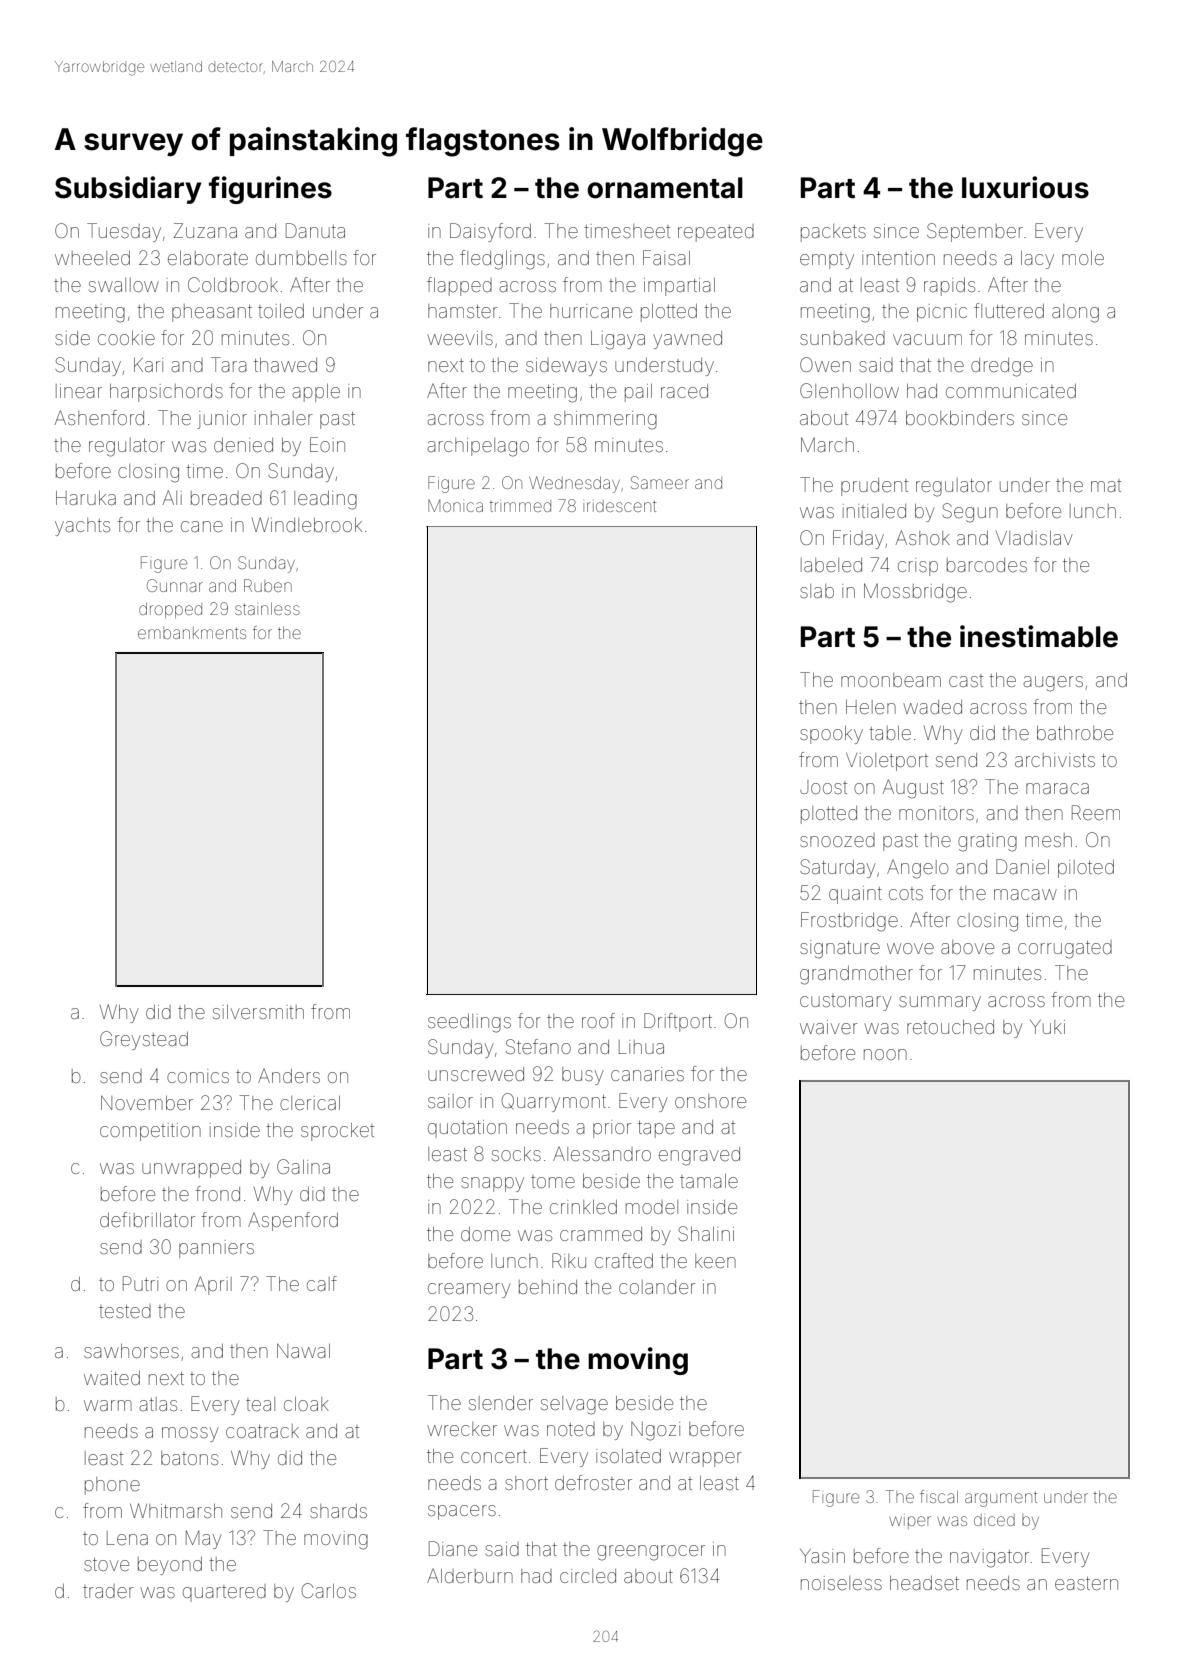 This screenshot has height=1675, width=1184. Describe the element at coordinates (1025, 187) in the screenshot. I see `luxurious` at that location.
